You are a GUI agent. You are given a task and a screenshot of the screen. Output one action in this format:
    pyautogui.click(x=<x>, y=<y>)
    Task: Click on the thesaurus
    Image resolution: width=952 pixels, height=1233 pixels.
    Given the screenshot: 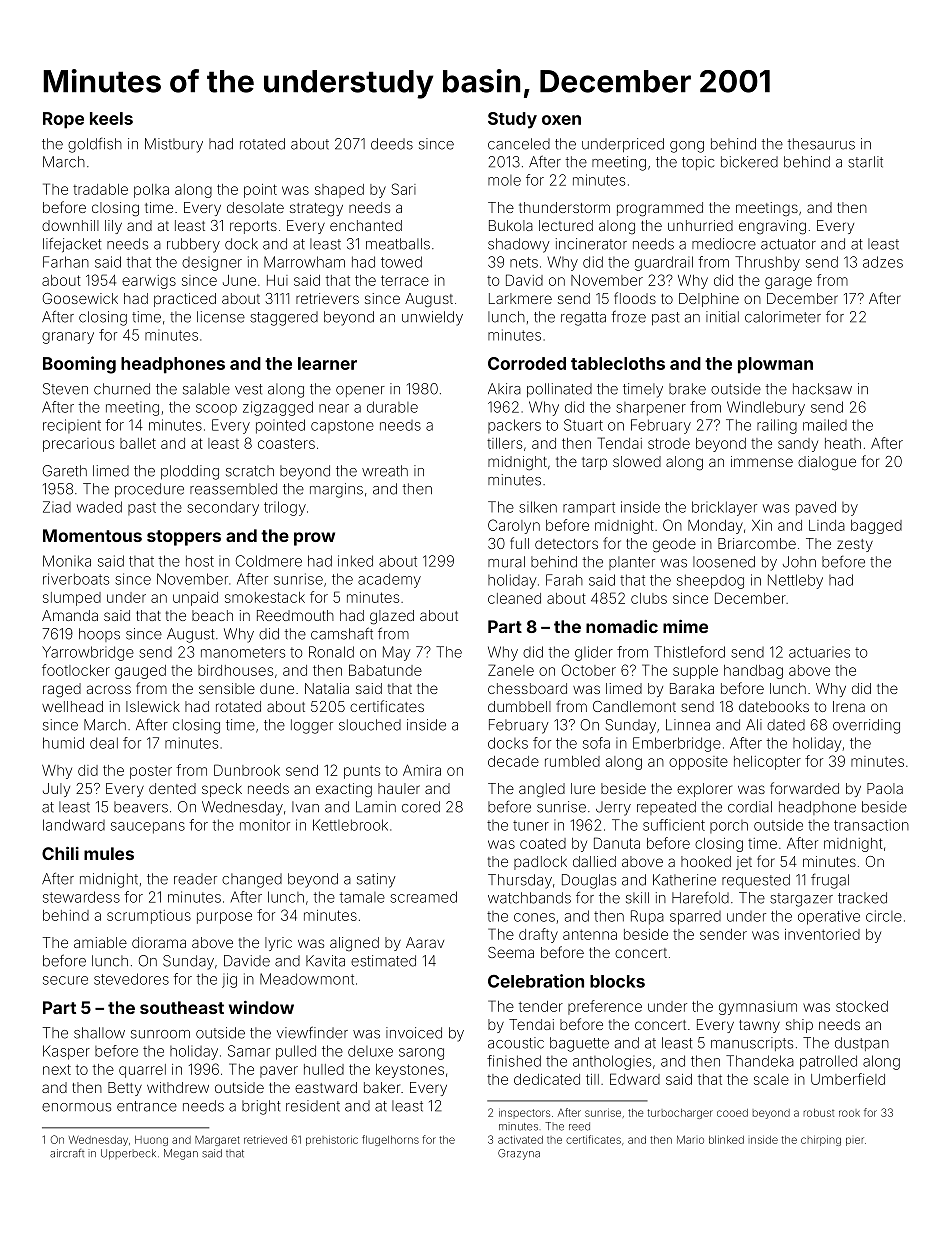 What is the action you would take?
    pyautogui.click(x=821, y=144)
